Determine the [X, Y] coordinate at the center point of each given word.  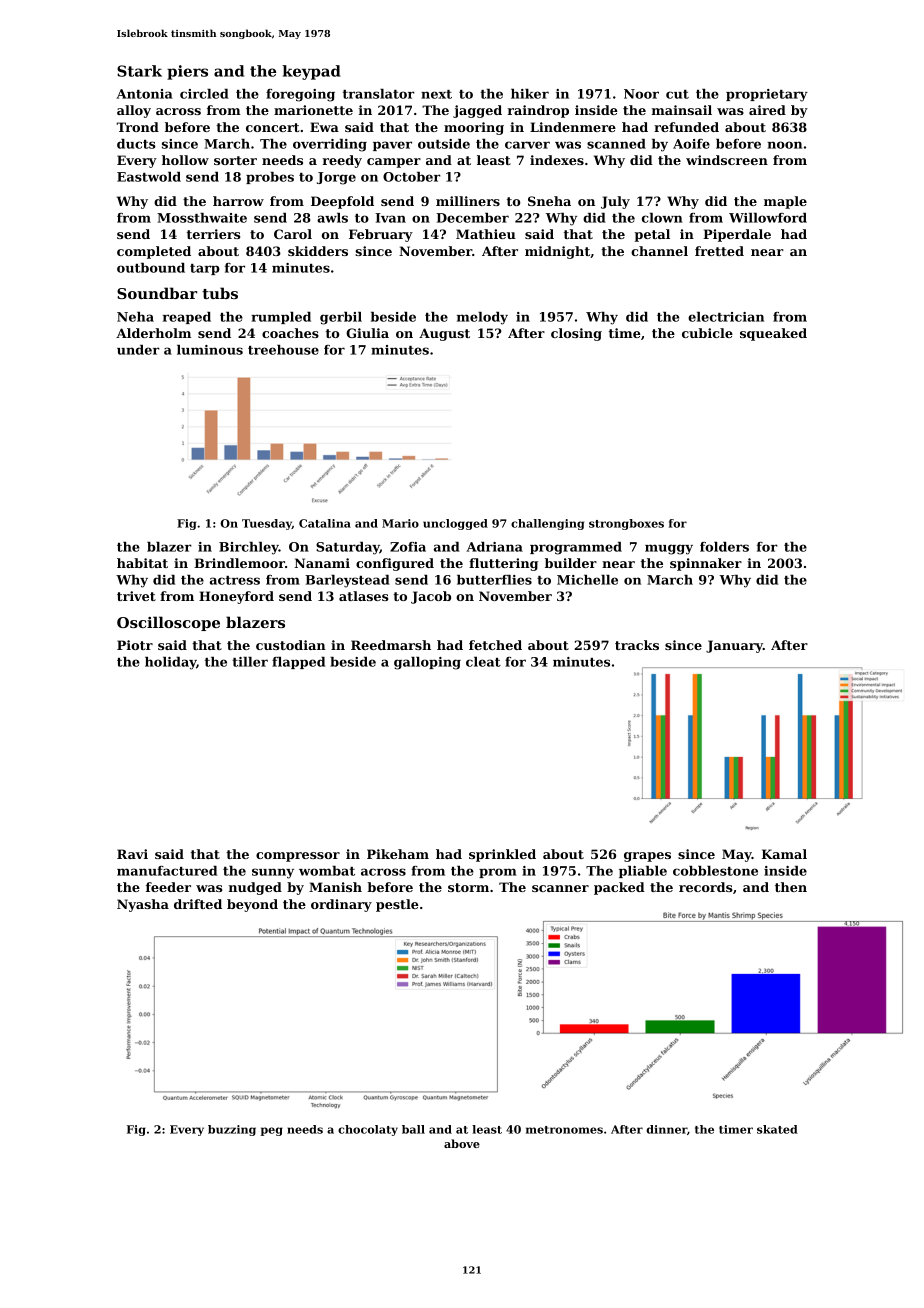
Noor [641, 94]
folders [724, 547]
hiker [530, 94]
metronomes [564, 1130]
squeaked [773, 334]
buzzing [232, 1130]
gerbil [341, 318]
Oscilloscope [168, 623]
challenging [547, 524]
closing [576, 334]
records [705, 887]
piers [187, 72]
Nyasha [143, 905]
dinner [666, 1129]
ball [413, 1129]
